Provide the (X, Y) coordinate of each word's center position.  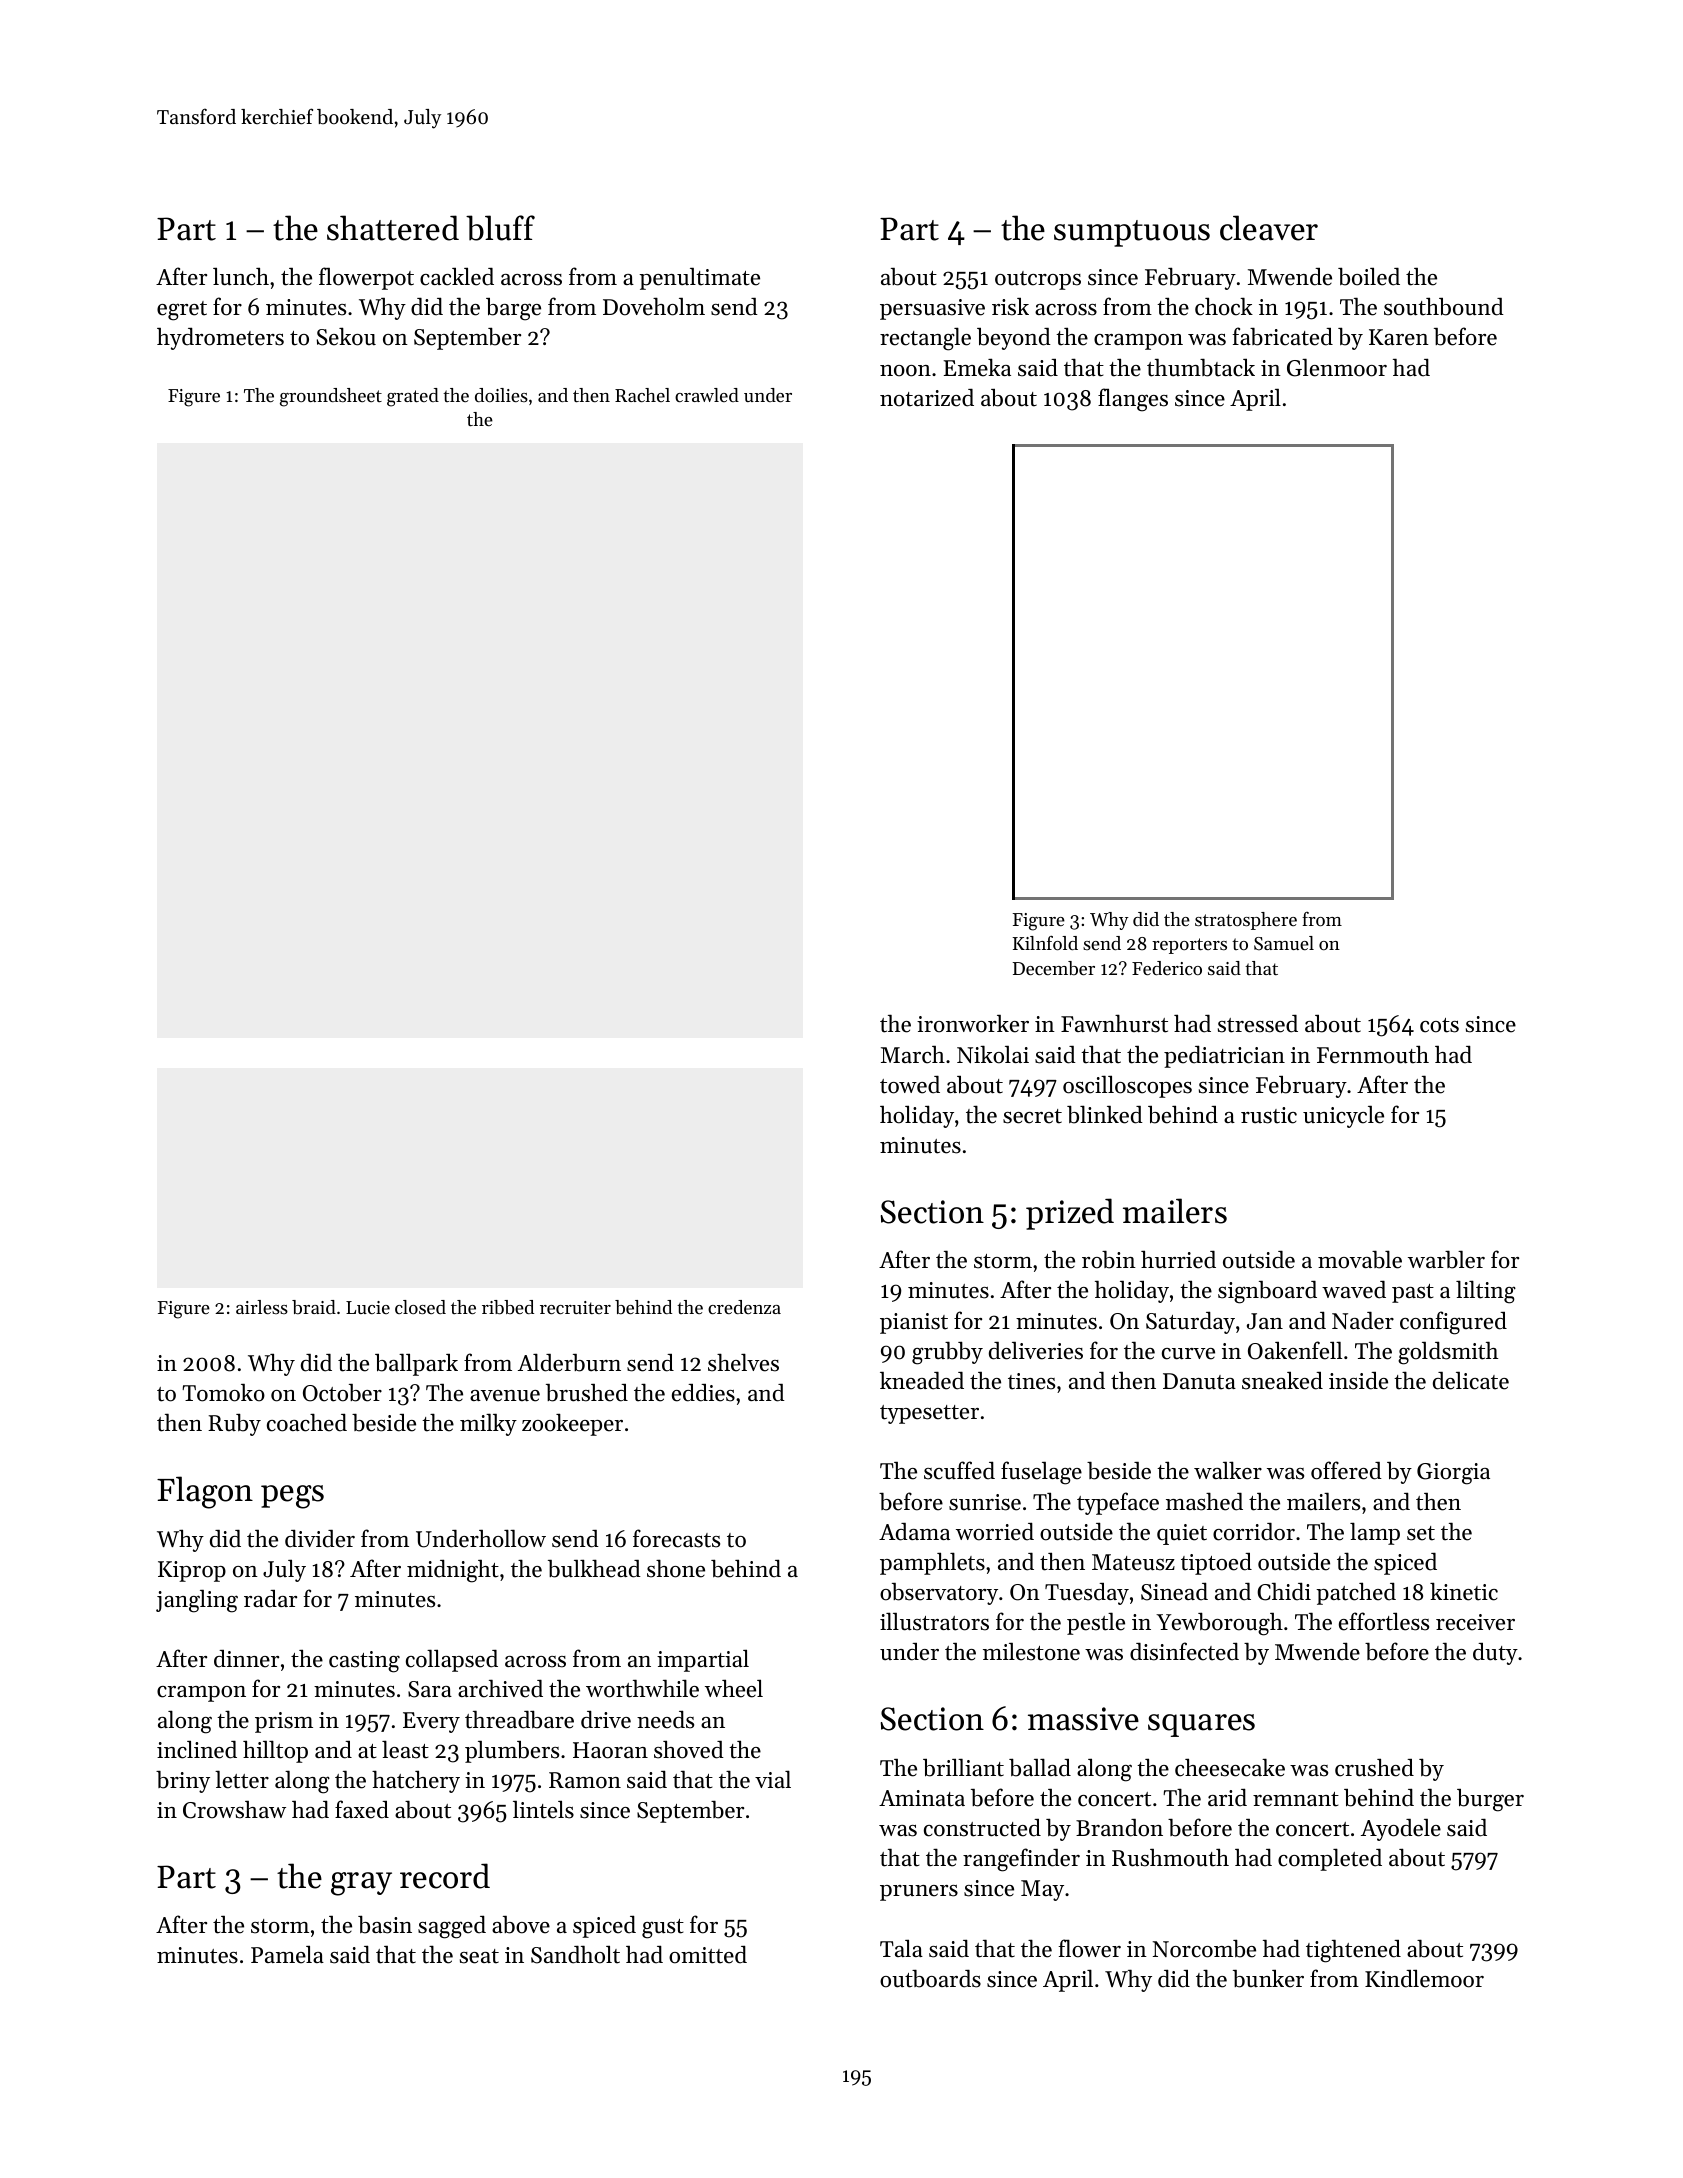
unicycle (1343, 1117)
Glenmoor (1337, 367)
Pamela (287, 1955)
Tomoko (223, 1393)
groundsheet (331, 397)
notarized (927, 398)
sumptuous (1132, 233)
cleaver (1269, 228)
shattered (393, 228)
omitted (708, 1954)
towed (910, 1085)
